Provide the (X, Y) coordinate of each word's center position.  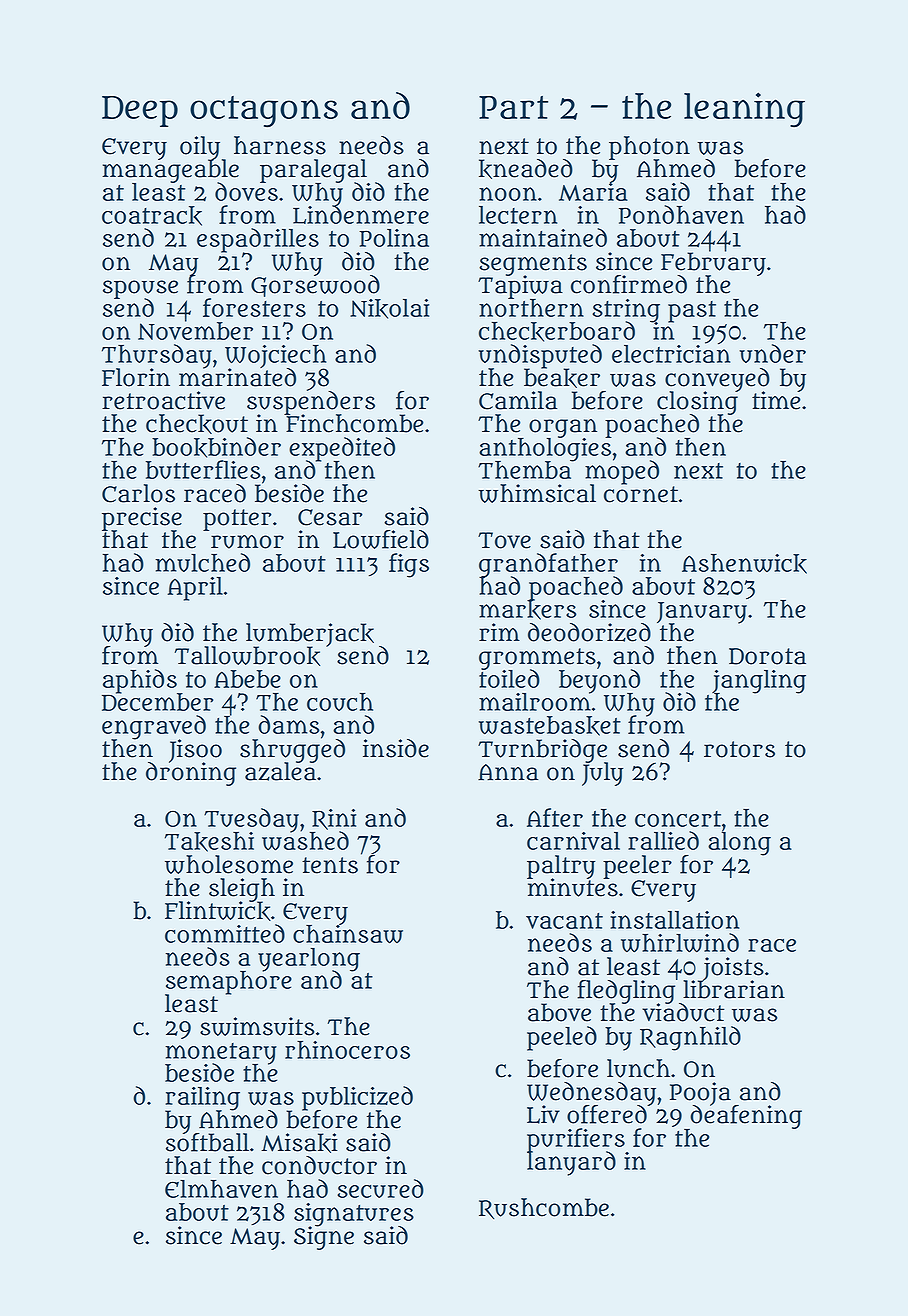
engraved (154, 727)
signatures (354, 1214)
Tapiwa (520, 287)
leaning (744, 110)
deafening (746, 1117)
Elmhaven (221, 1189)
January (702, 612)
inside (396, 748)
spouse (140, 289)
